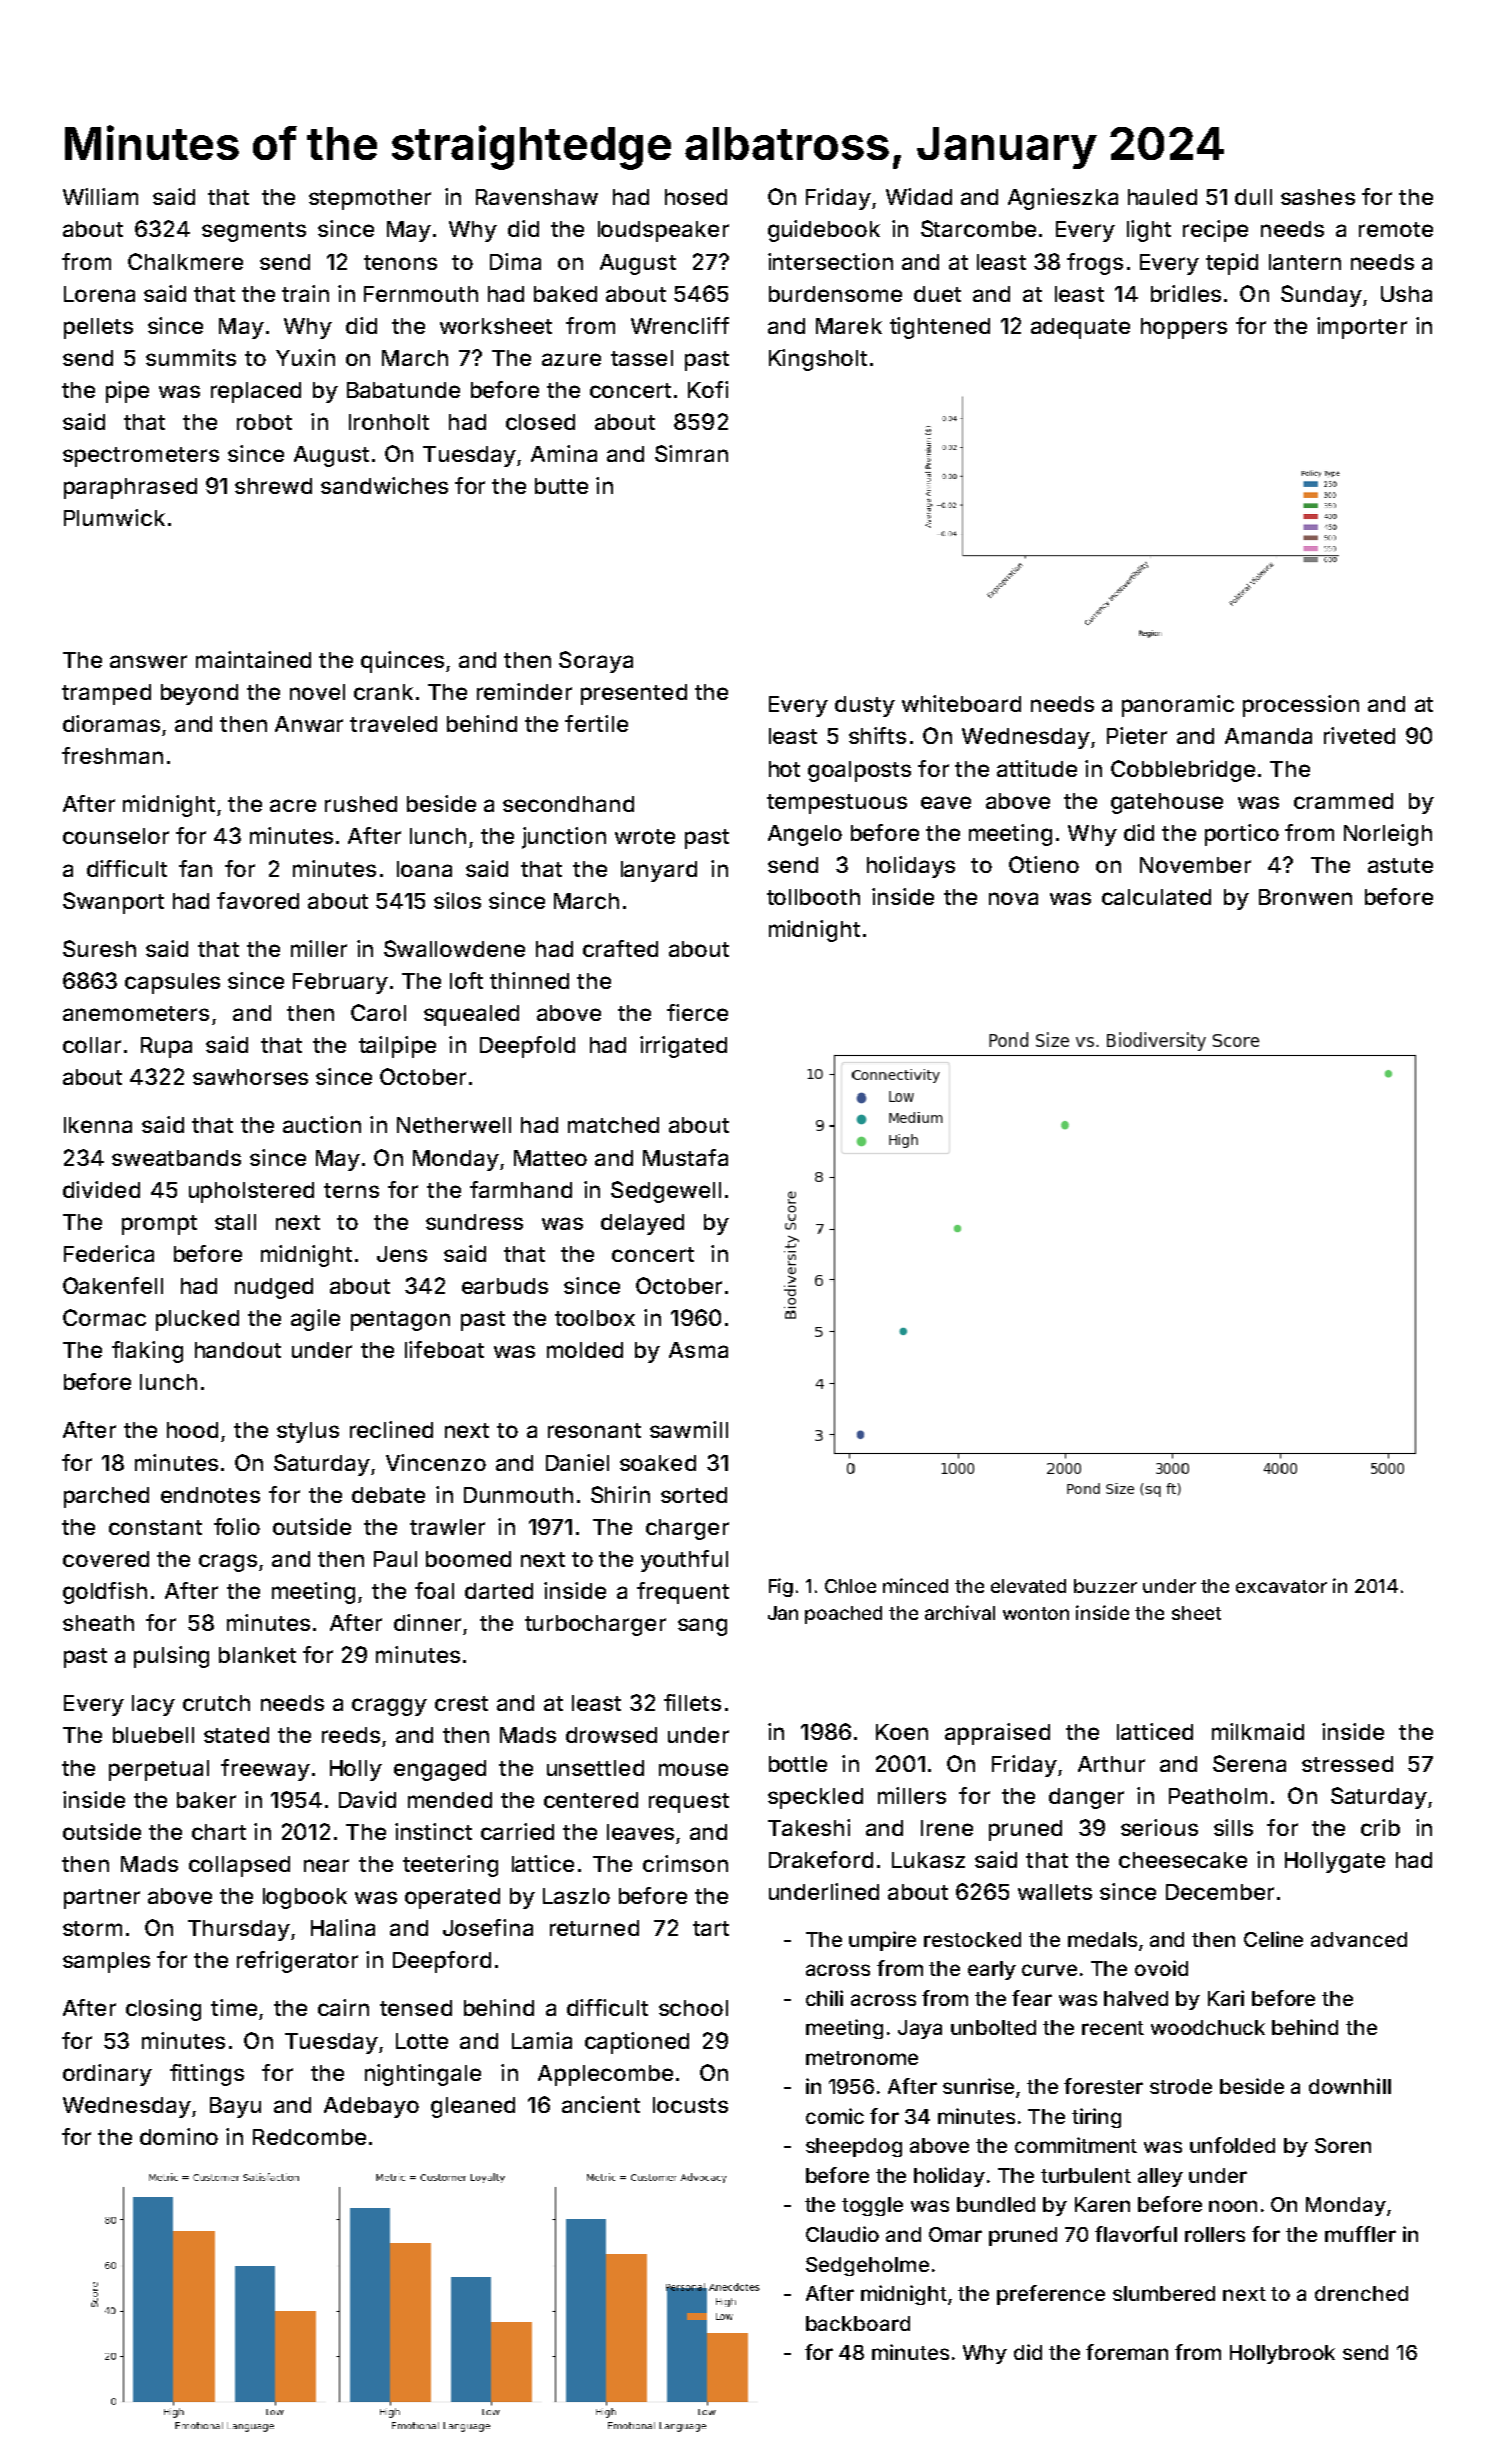 Image resolution: width=1496 pixels, height=2464 pixels. I want to click on Deepfold, so click(527, 1047).
